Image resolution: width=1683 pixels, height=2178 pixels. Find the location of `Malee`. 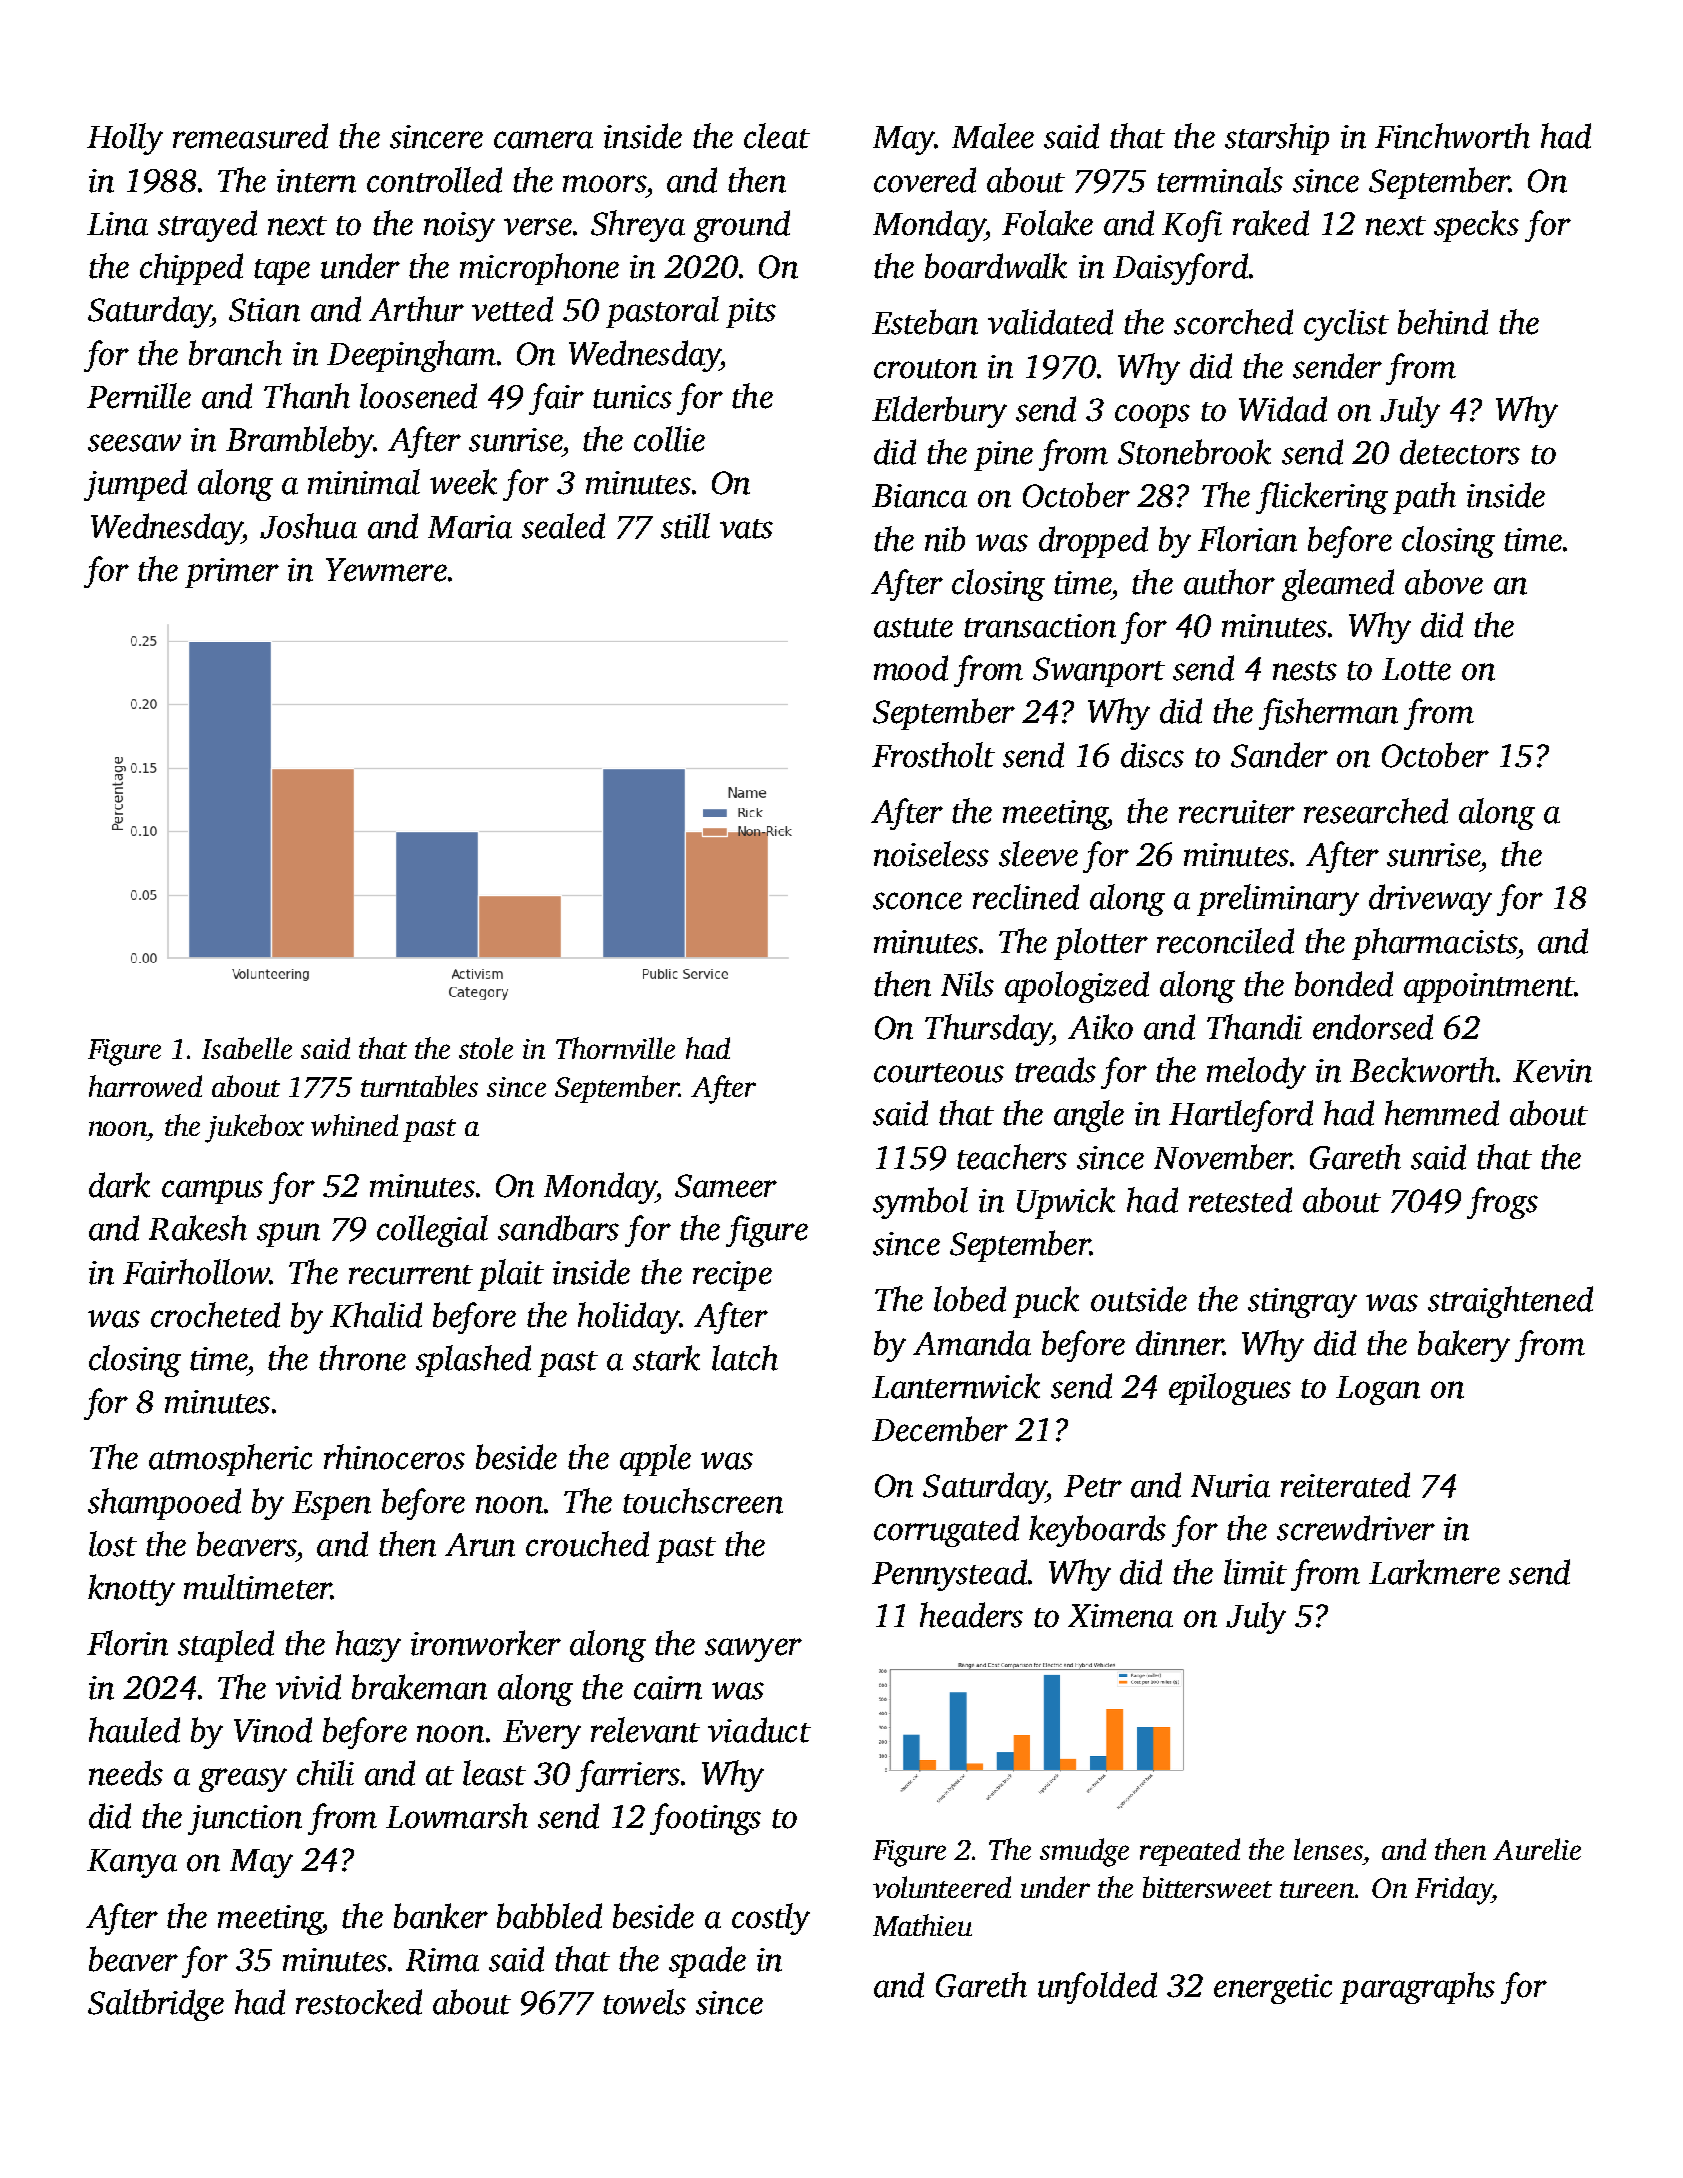

Malee is located at coordinates (993, 136).
